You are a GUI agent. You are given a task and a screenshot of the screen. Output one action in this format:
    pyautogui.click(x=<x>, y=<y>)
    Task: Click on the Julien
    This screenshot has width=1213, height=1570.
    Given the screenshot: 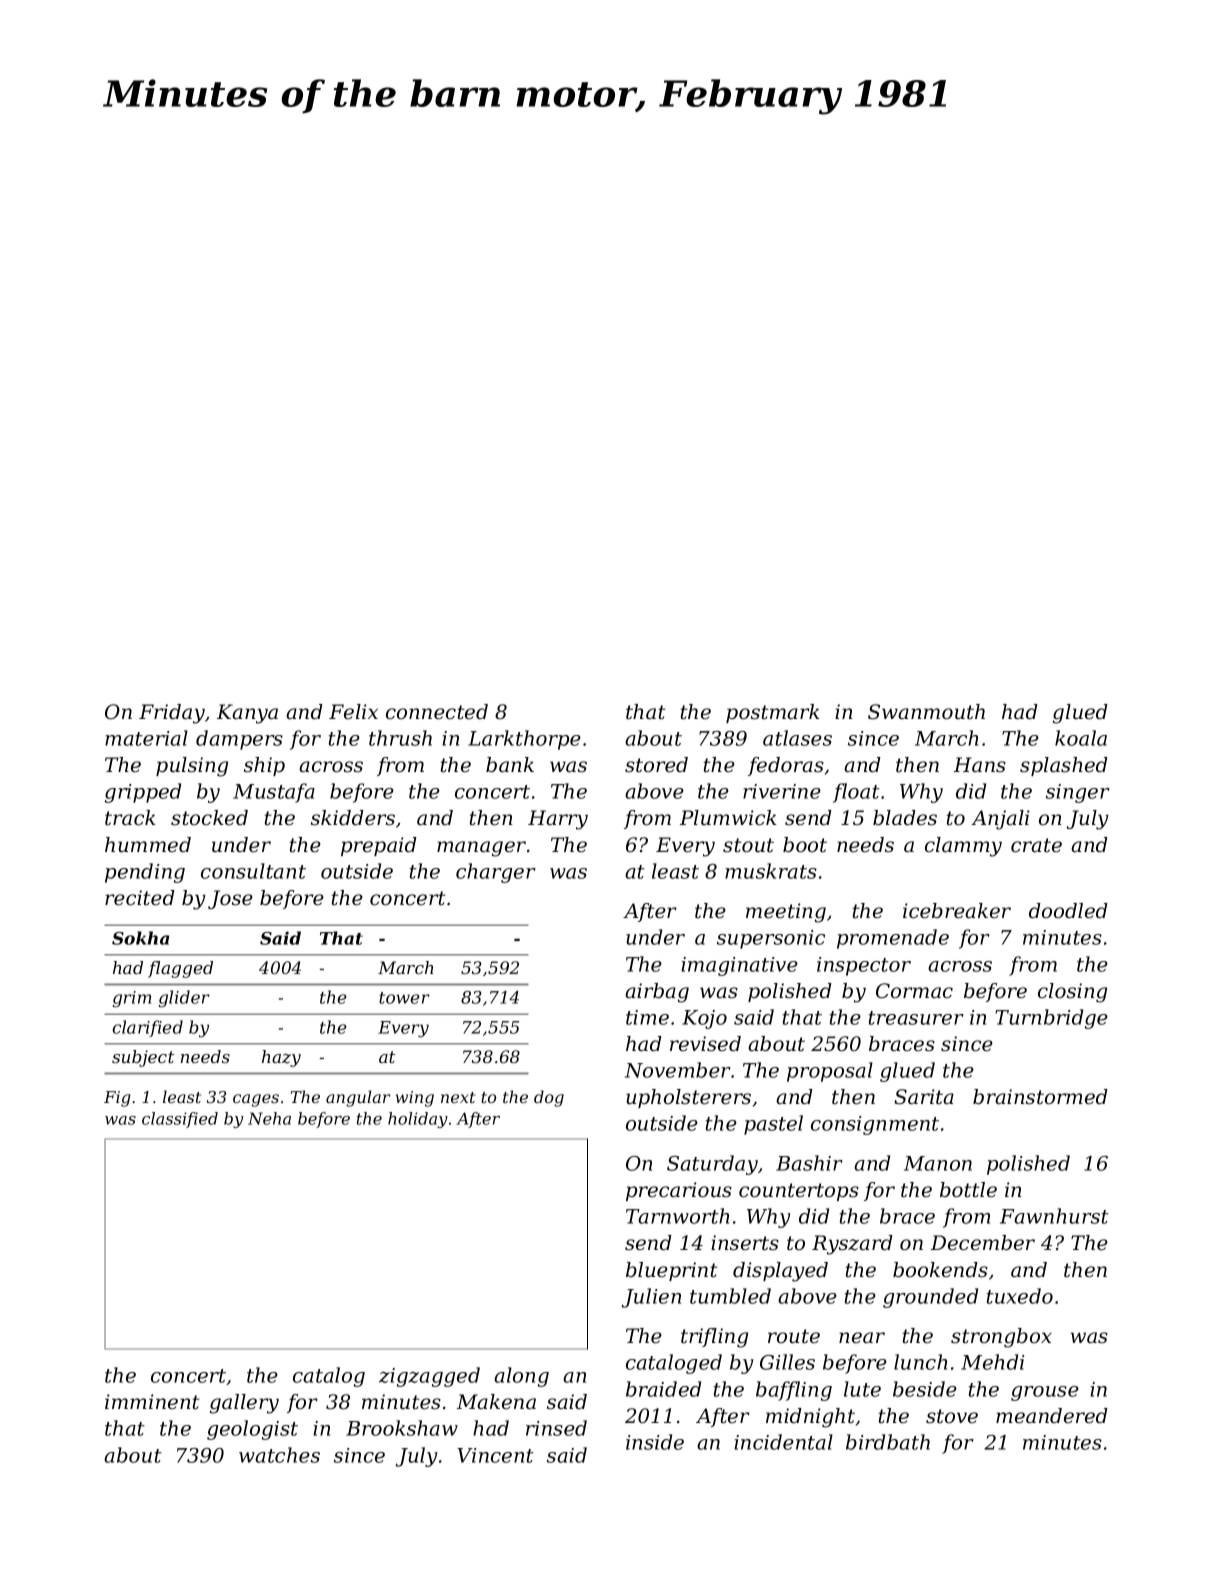 What is the action you would take?
    pyautogui.click(x=651, y=1298)
